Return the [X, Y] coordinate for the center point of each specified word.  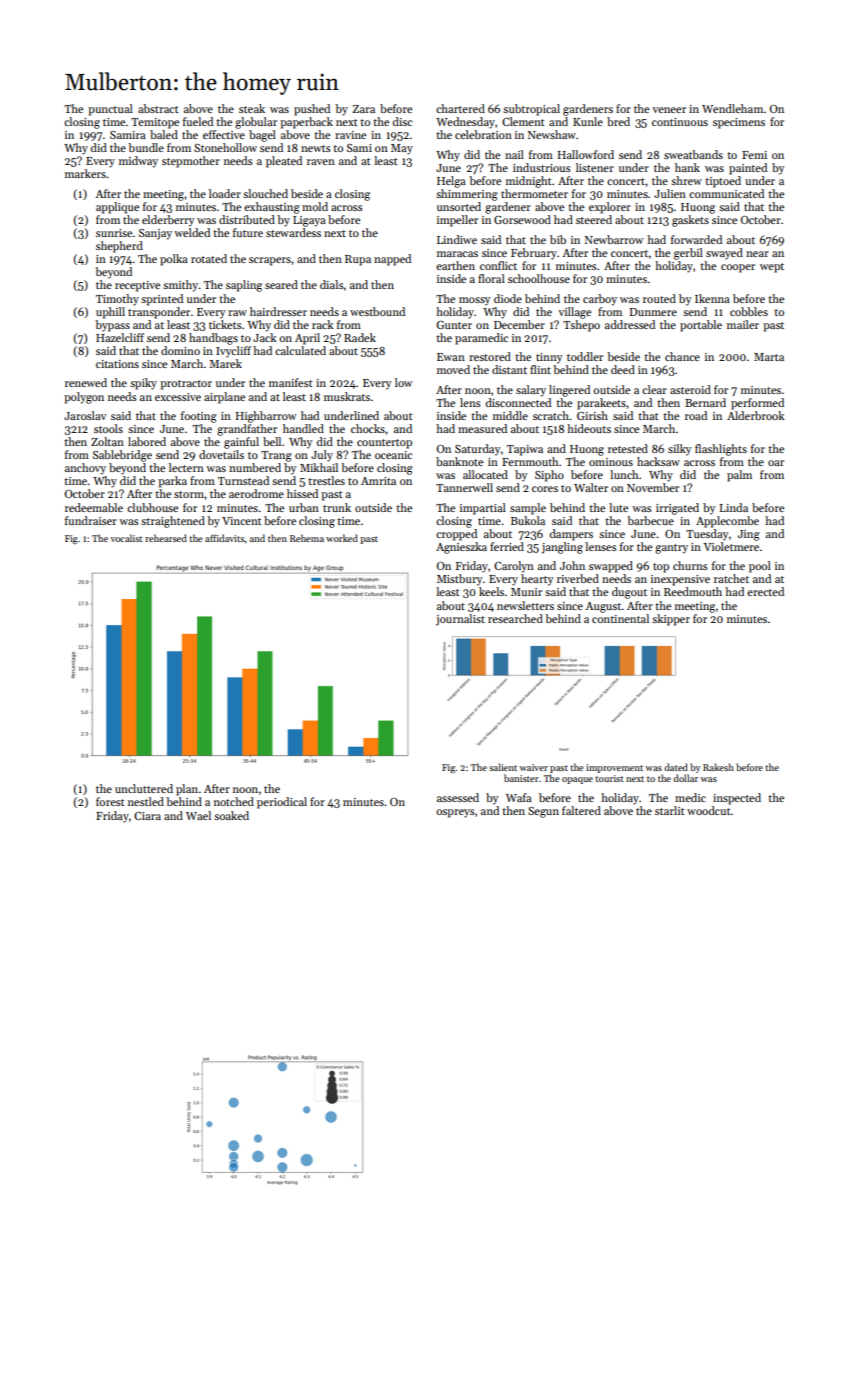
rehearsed [166, 538]
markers [85, 173]
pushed [312, 110]
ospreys [455, 813]
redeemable [94, 507]
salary [531, 391]
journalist [460, 620]
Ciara [147, 816]
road [696, 415]
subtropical [531, 110]
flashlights [721, 450]
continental [620, 618]
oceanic [393, 455]
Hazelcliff [120, 337]
